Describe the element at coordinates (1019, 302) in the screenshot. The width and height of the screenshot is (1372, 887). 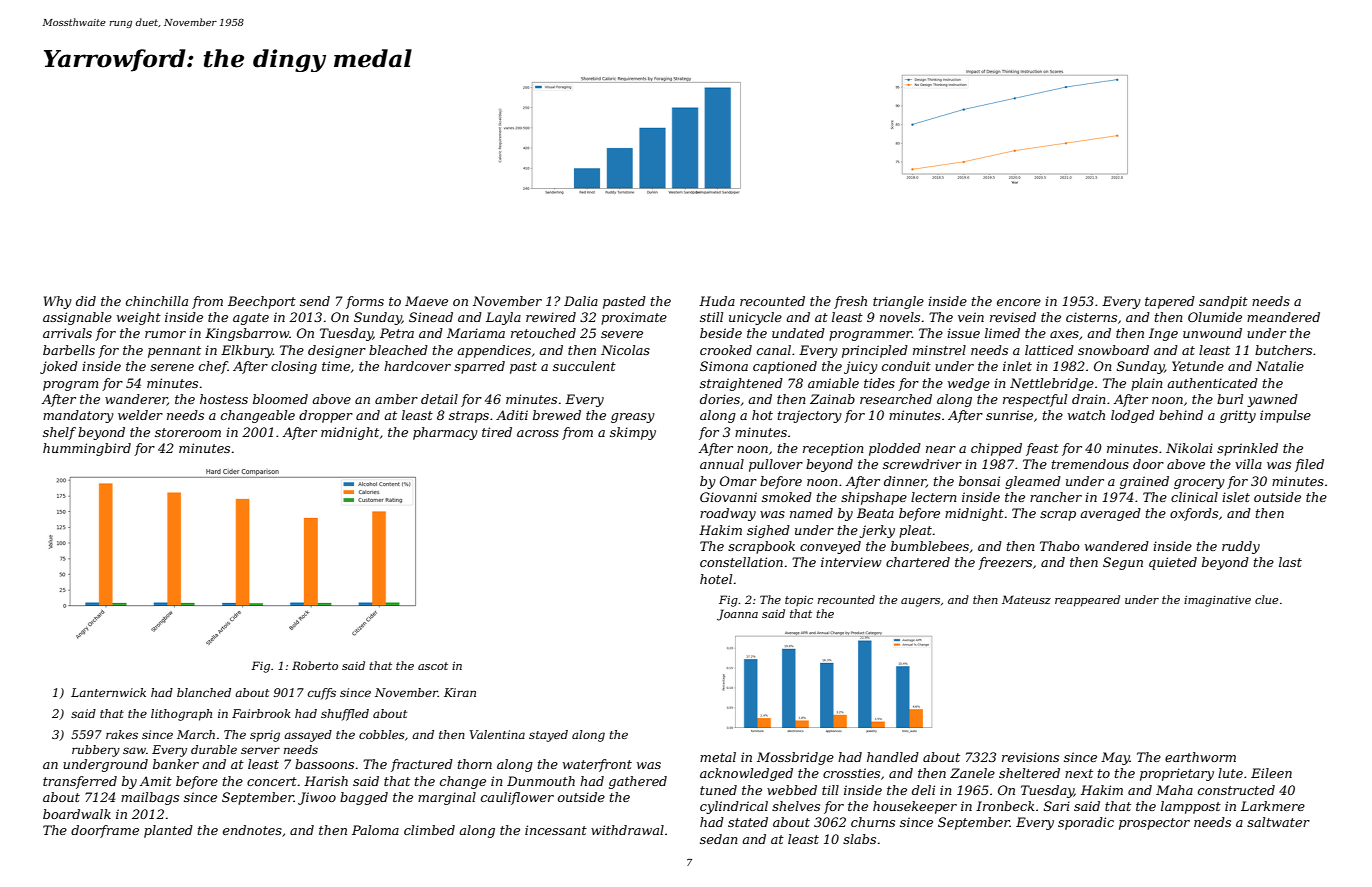
I see `encore` at that location.
